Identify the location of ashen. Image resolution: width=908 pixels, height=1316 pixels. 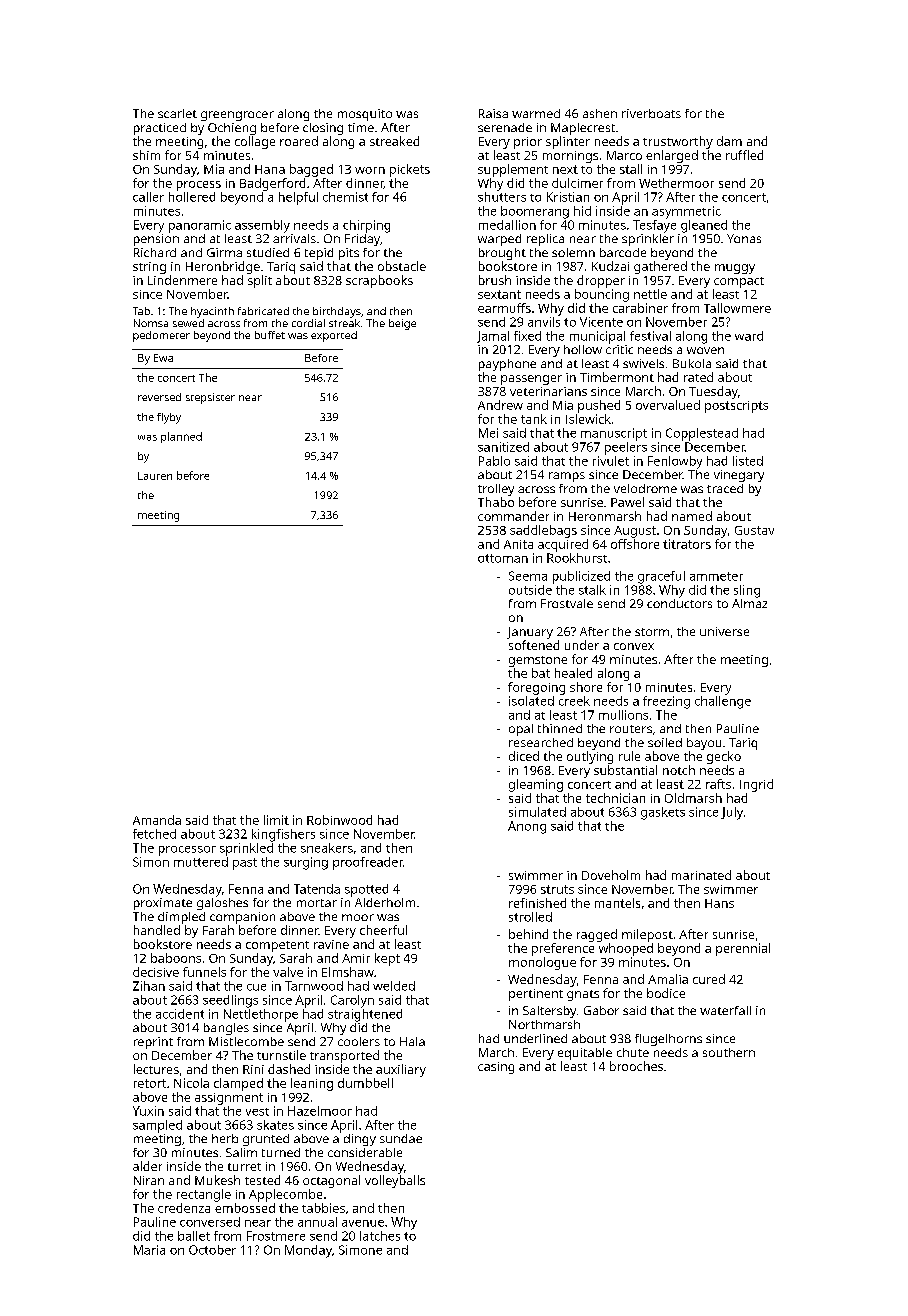
(600, 113).
